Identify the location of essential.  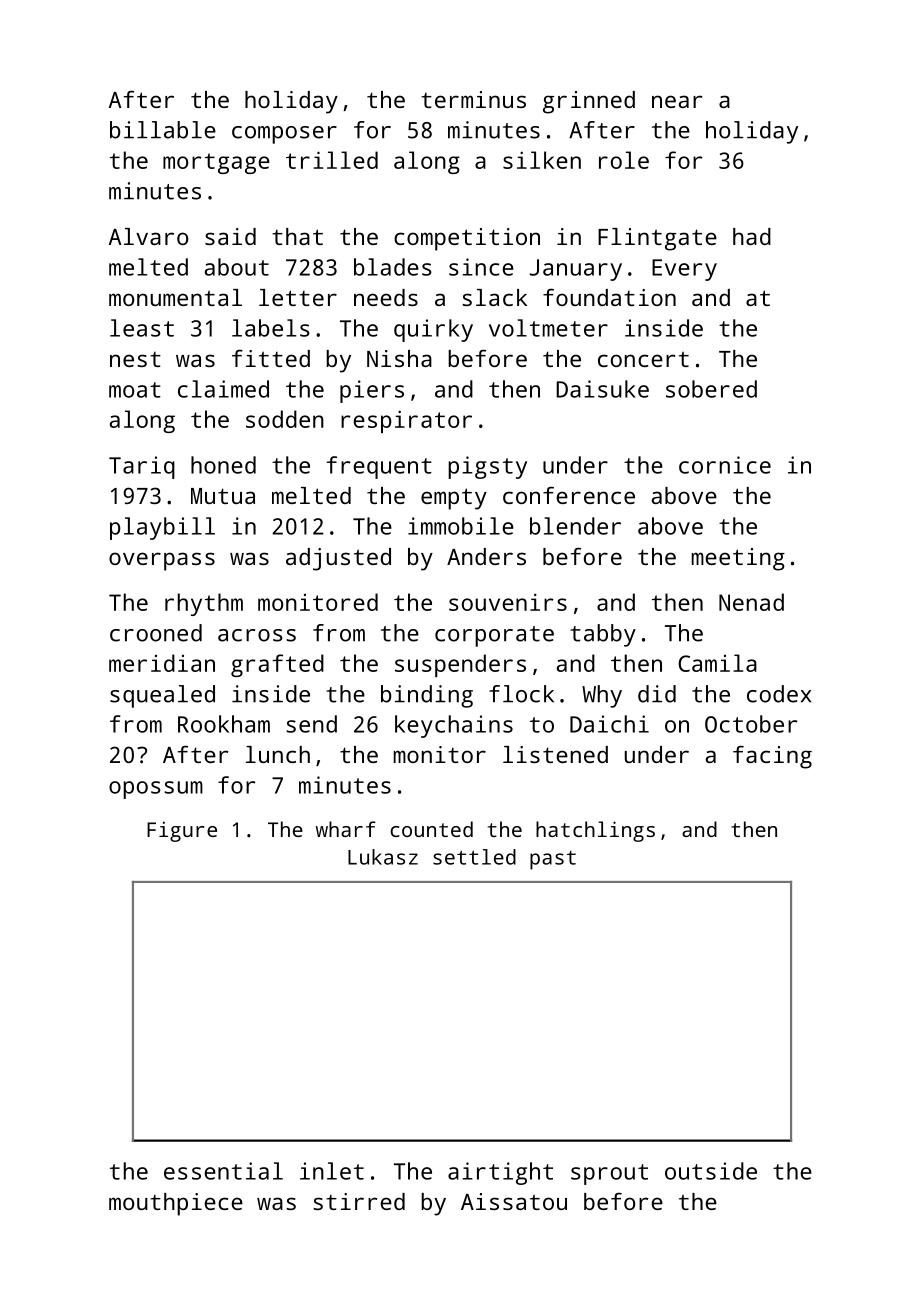
(223, 1171).
